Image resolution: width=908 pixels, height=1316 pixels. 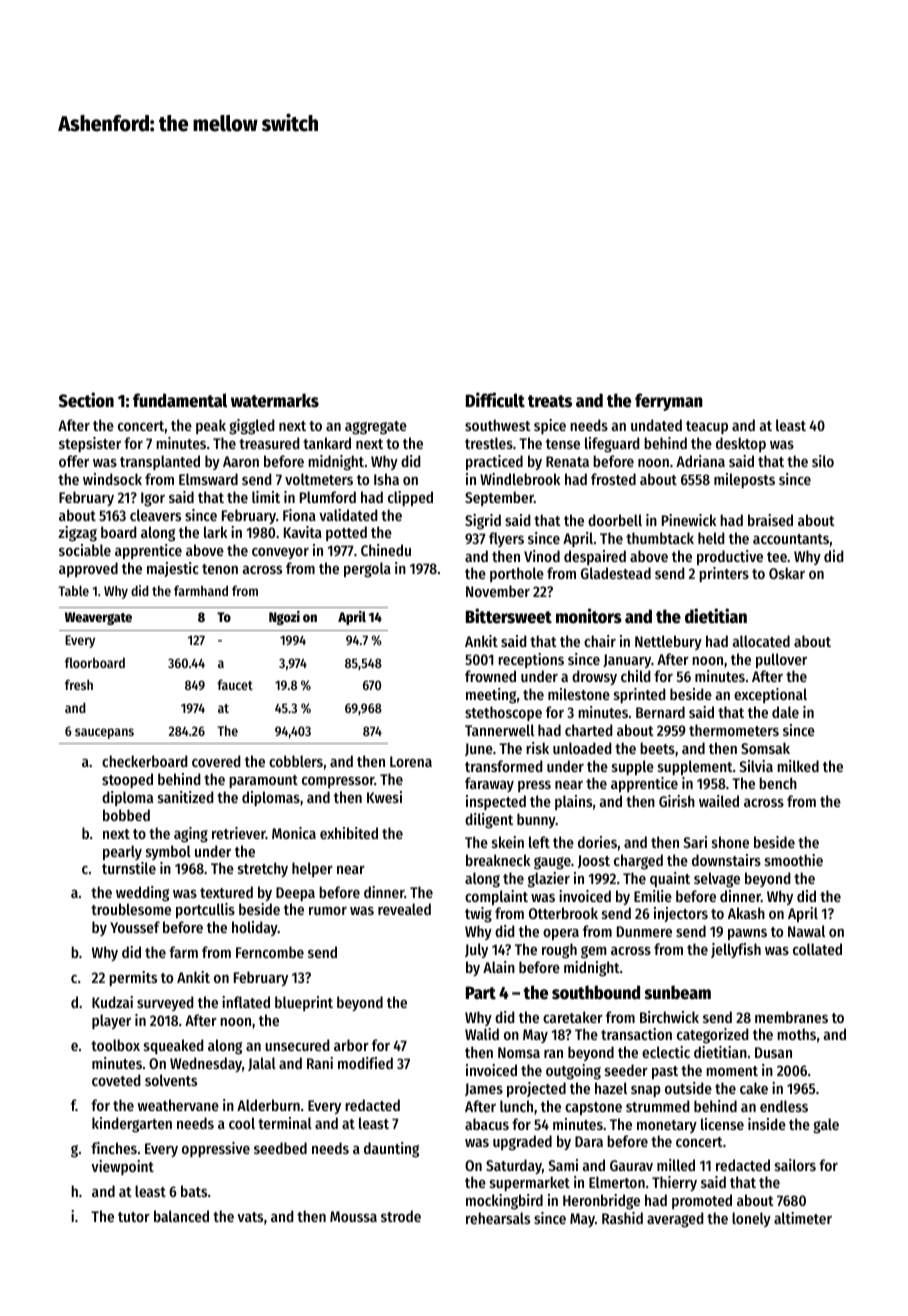 I want to click on vats, so click(x=250, y=1217).
